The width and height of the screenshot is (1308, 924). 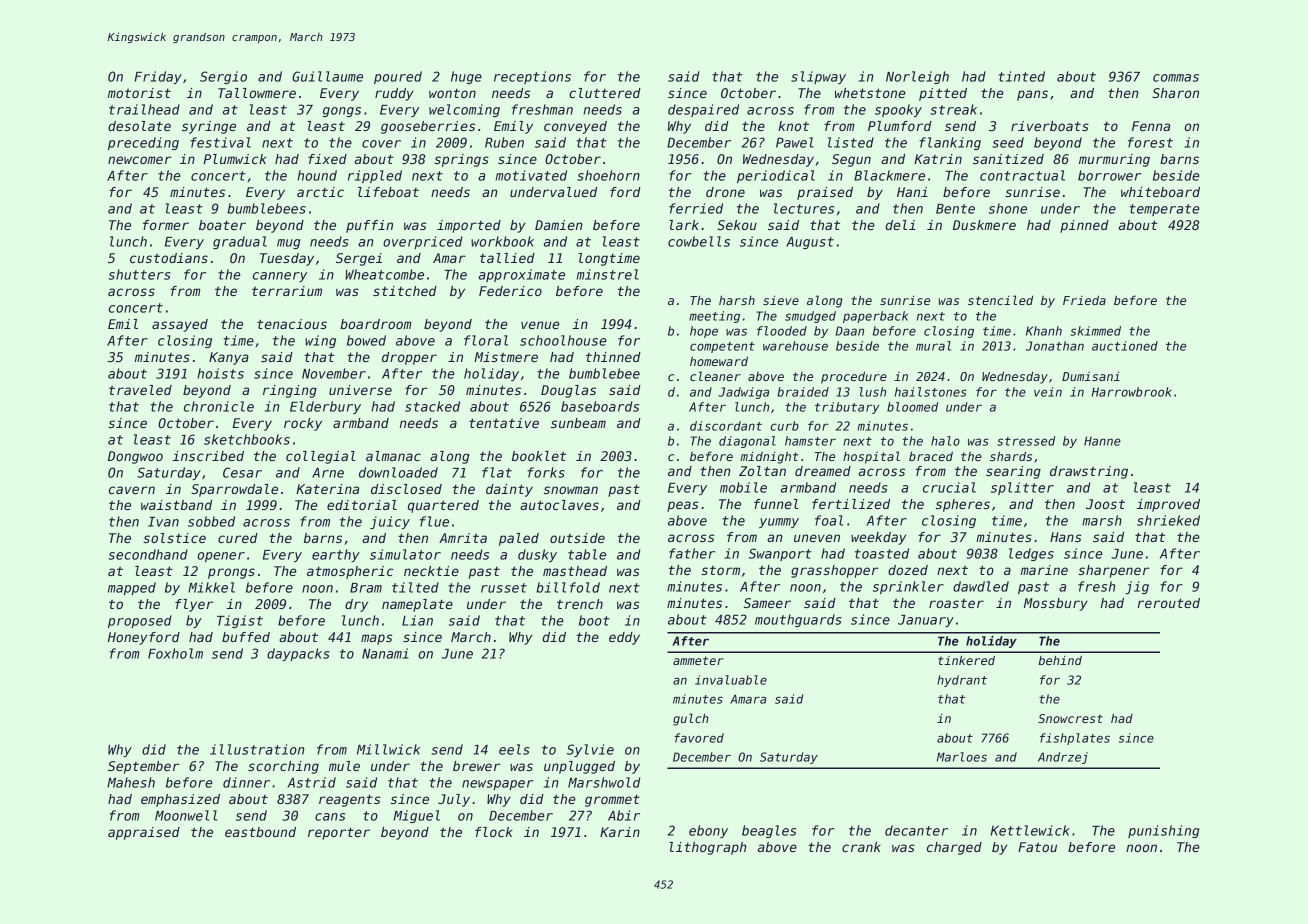 I want to click on Snowcrest, so click(x=1070, y=718).
